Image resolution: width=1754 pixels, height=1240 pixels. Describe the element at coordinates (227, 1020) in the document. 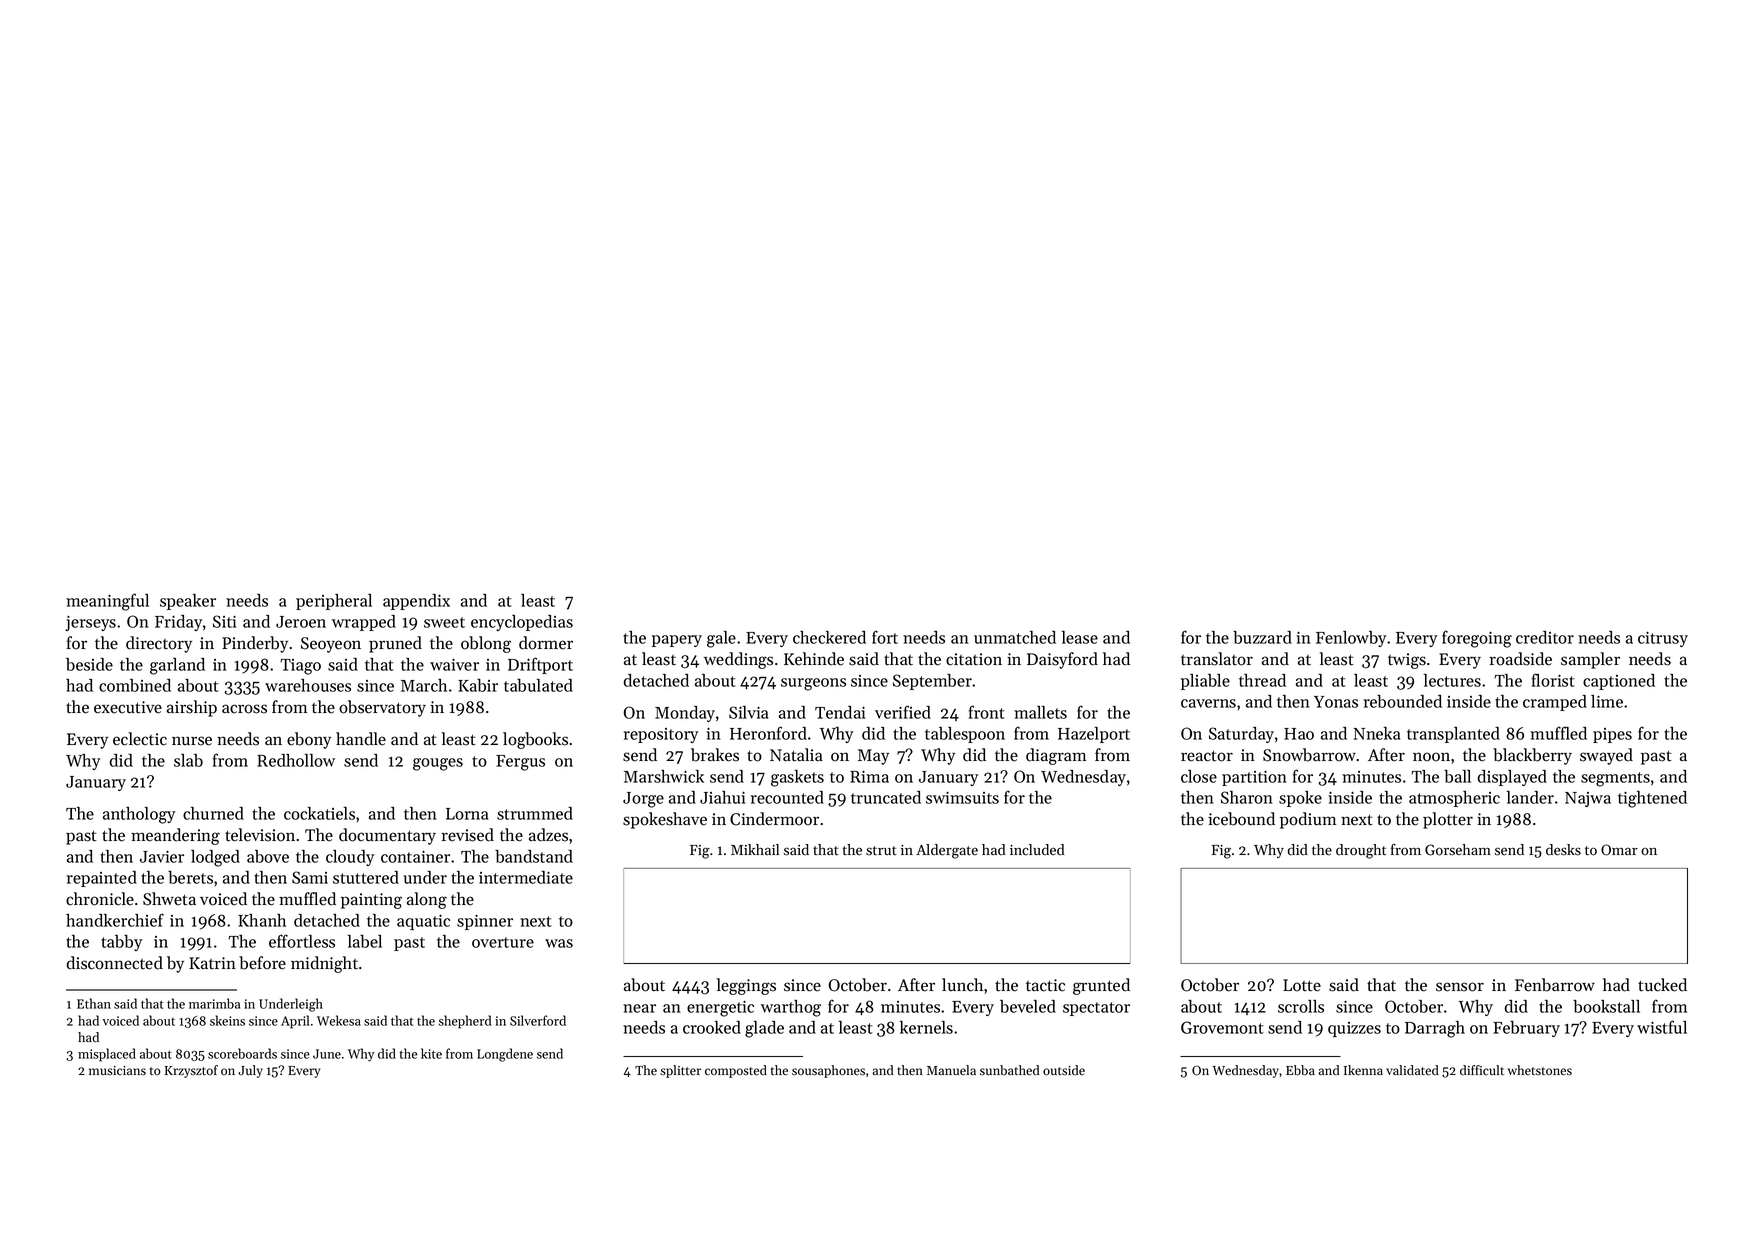

I see `skeins` at that location.
